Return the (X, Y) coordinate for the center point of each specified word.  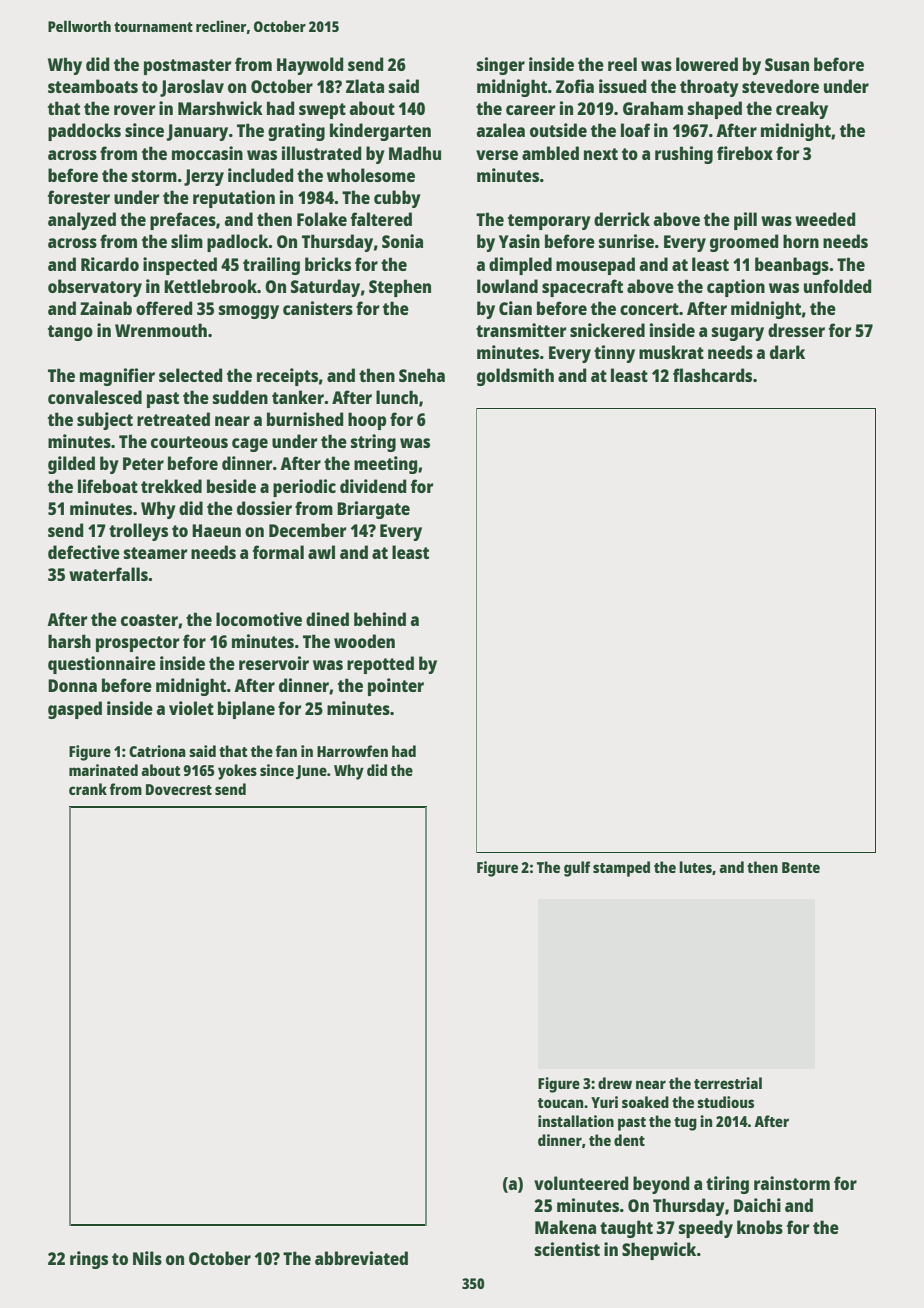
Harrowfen (352, 751)
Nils (147, 1258)
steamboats (93, 86)
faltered (381, 219)
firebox (745, 153)
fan (286, 751)
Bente (801, 867)
